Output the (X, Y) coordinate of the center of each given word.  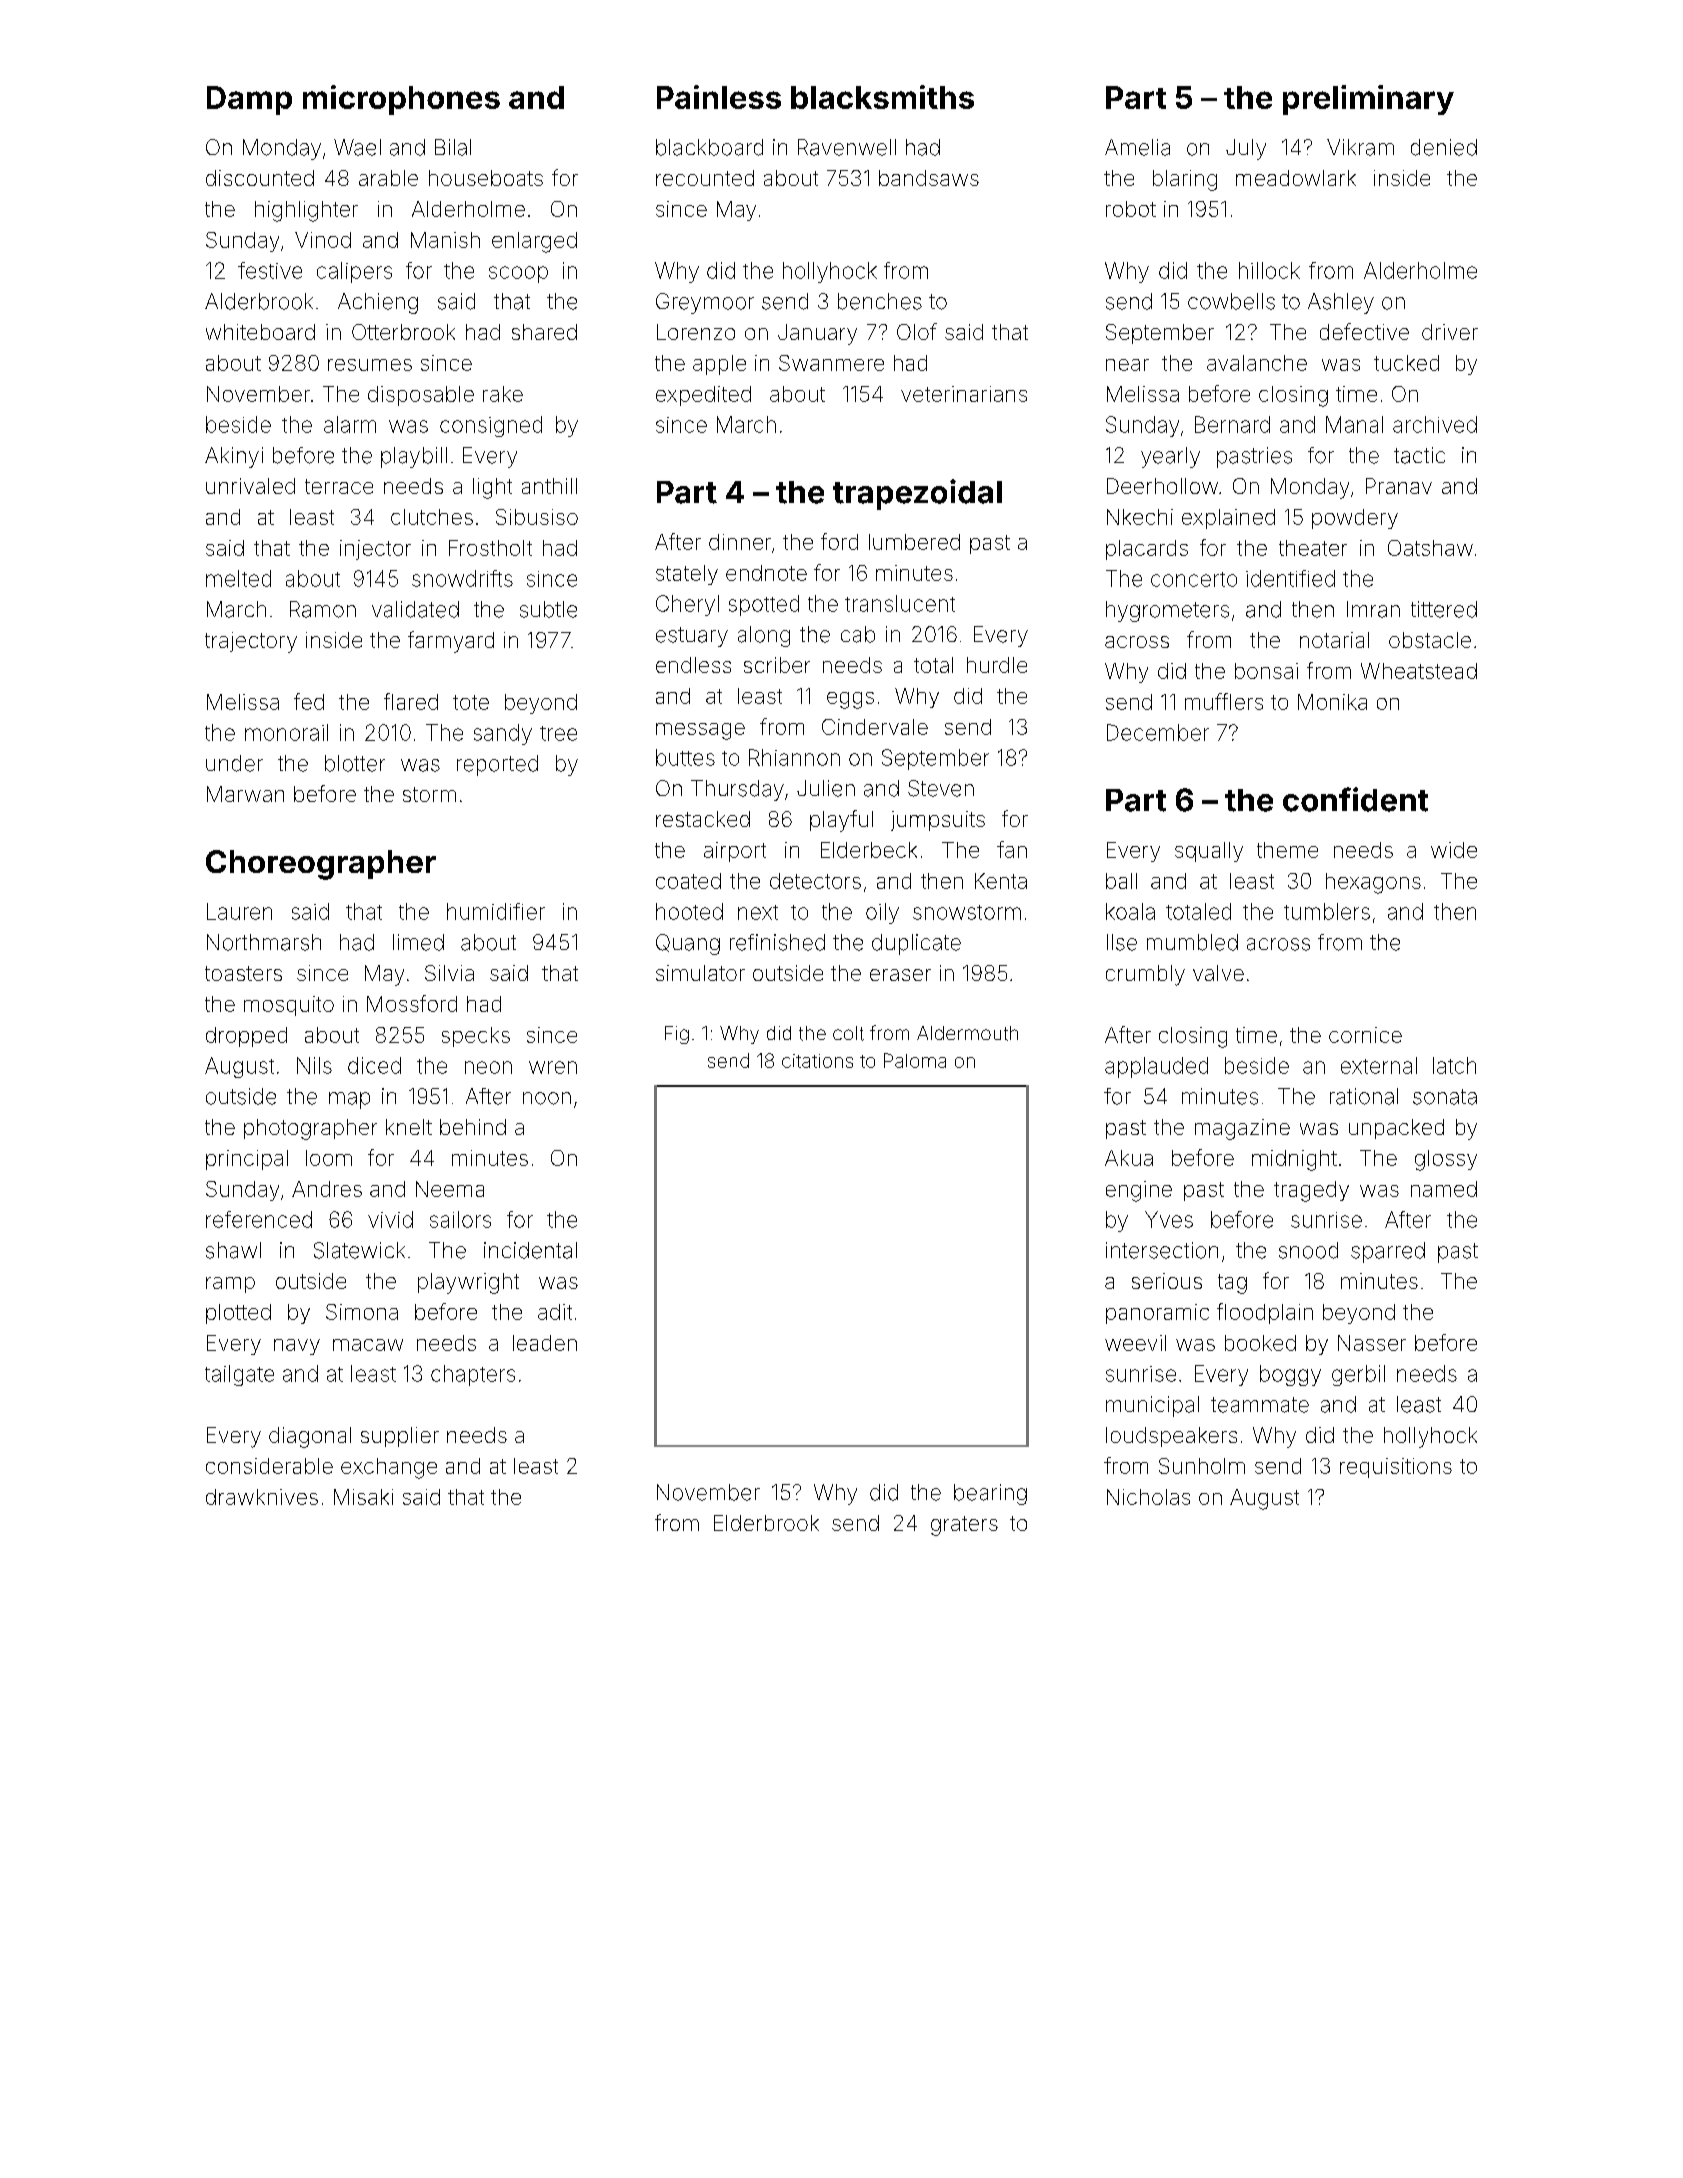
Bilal (453, 147)
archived (1435, 424)
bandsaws (929, 178)
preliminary (1368, 100)
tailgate (239, 1375)
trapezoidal (917, 494)
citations (817, 1061)
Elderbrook (766, 1523)
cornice (1365, 1035)
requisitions (1396, 1468)
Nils (314, 1065)
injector (375, 550)
